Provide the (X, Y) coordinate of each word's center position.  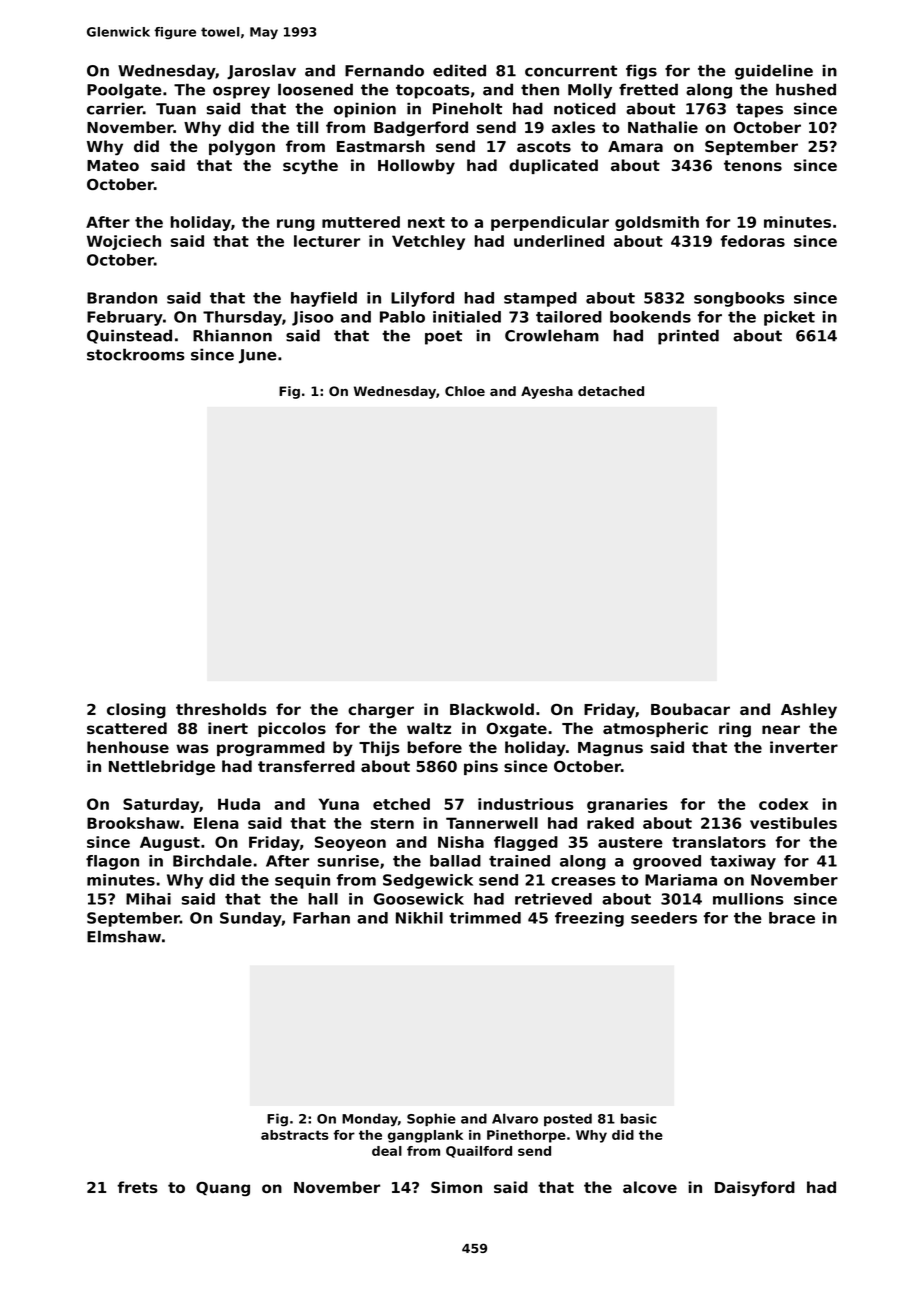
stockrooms (136, 354)
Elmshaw (124, 936)
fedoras (752, 241)
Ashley (809, 711)
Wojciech (124, 242)
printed (688, 337)
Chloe (465, 391)
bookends (650, 317)
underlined (559, 241)
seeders (664, 918)
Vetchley (428, 242)
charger (381, 710)
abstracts (295, 1135)
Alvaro (515, 1118)
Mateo (113, 165)
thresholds (221, 709)
